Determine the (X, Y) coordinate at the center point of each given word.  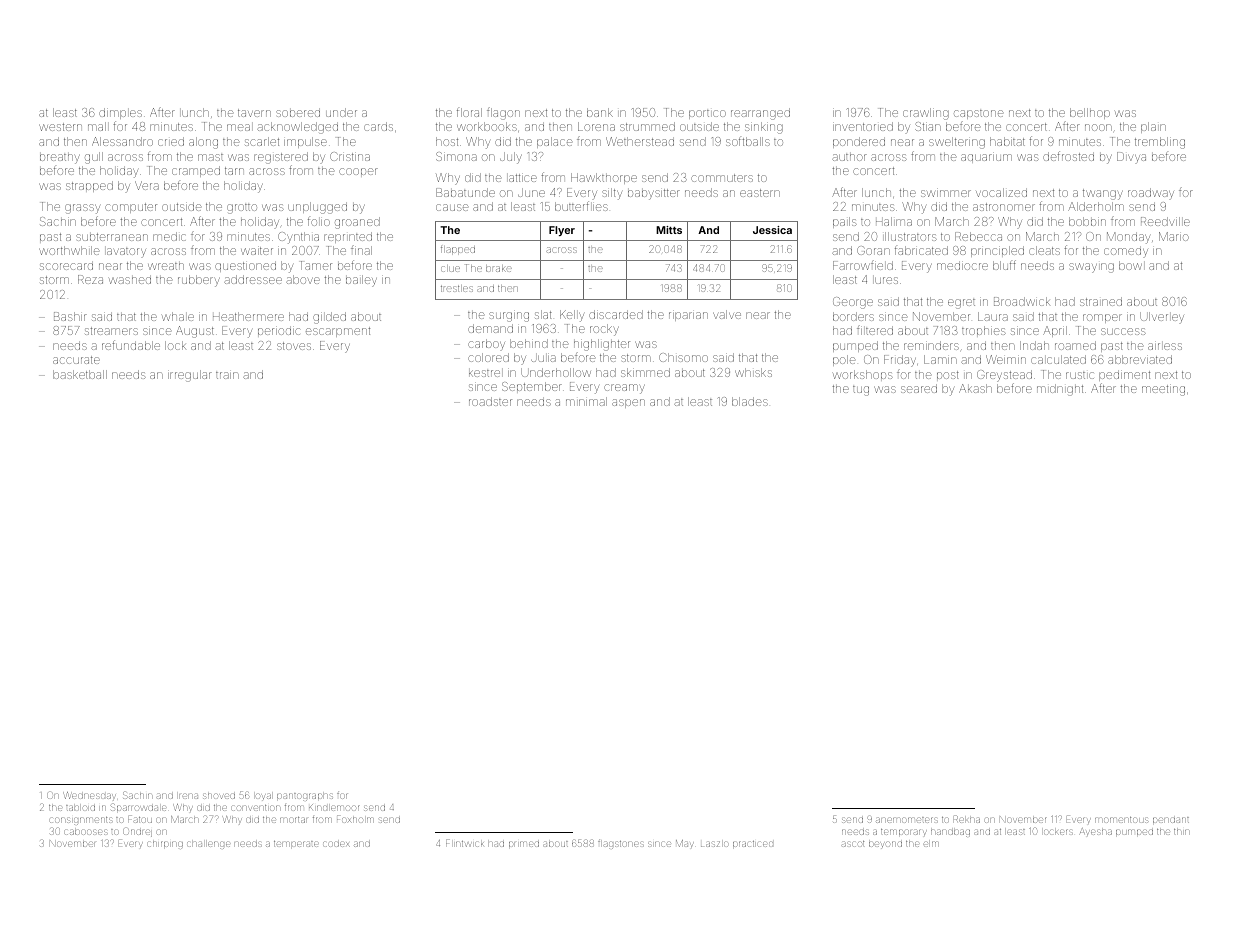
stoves (294, 346)
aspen (628, 403)
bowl (1130, 265)
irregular (190, 376)
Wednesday (89, 796)
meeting (1163, 390)
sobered (298, 112)
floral (469, 112)
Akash (975, 388)
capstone (978, 114)
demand (490, 328)
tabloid (80, 808)
